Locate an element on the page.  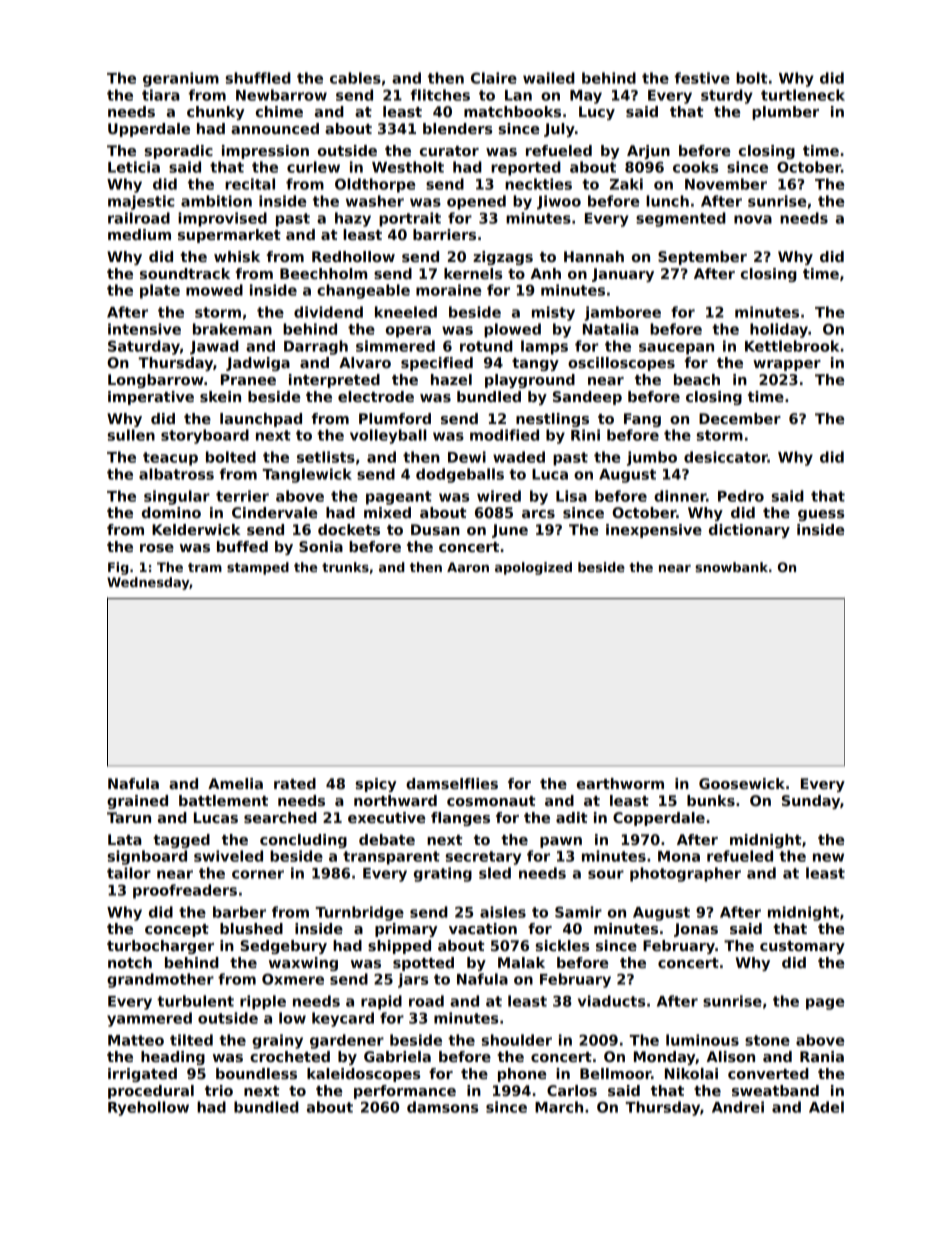
recital is located at coordinates (250, 184).
